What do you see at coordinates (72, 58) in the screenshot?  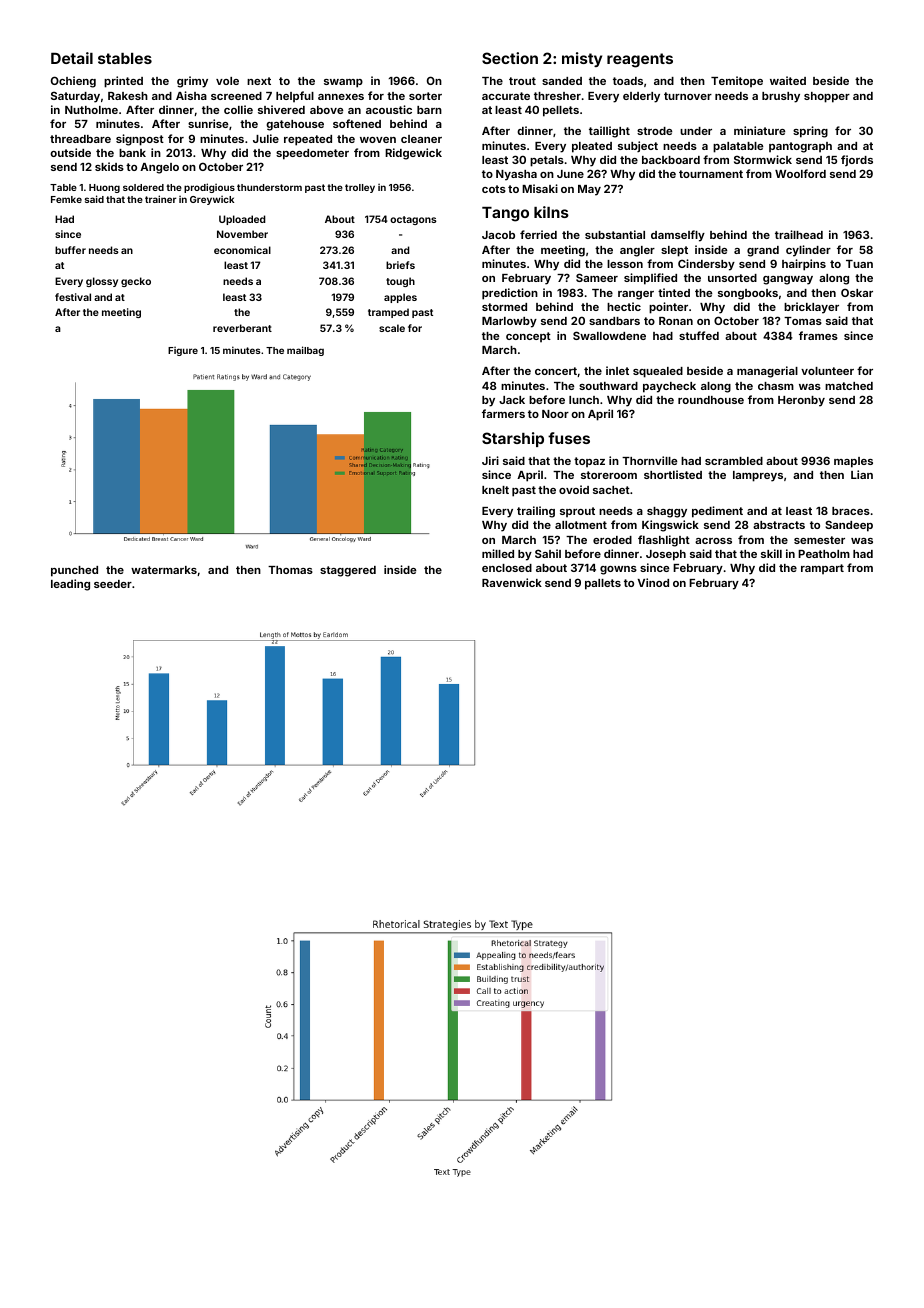 I see `Detail` at bounding box center [72, 58].
